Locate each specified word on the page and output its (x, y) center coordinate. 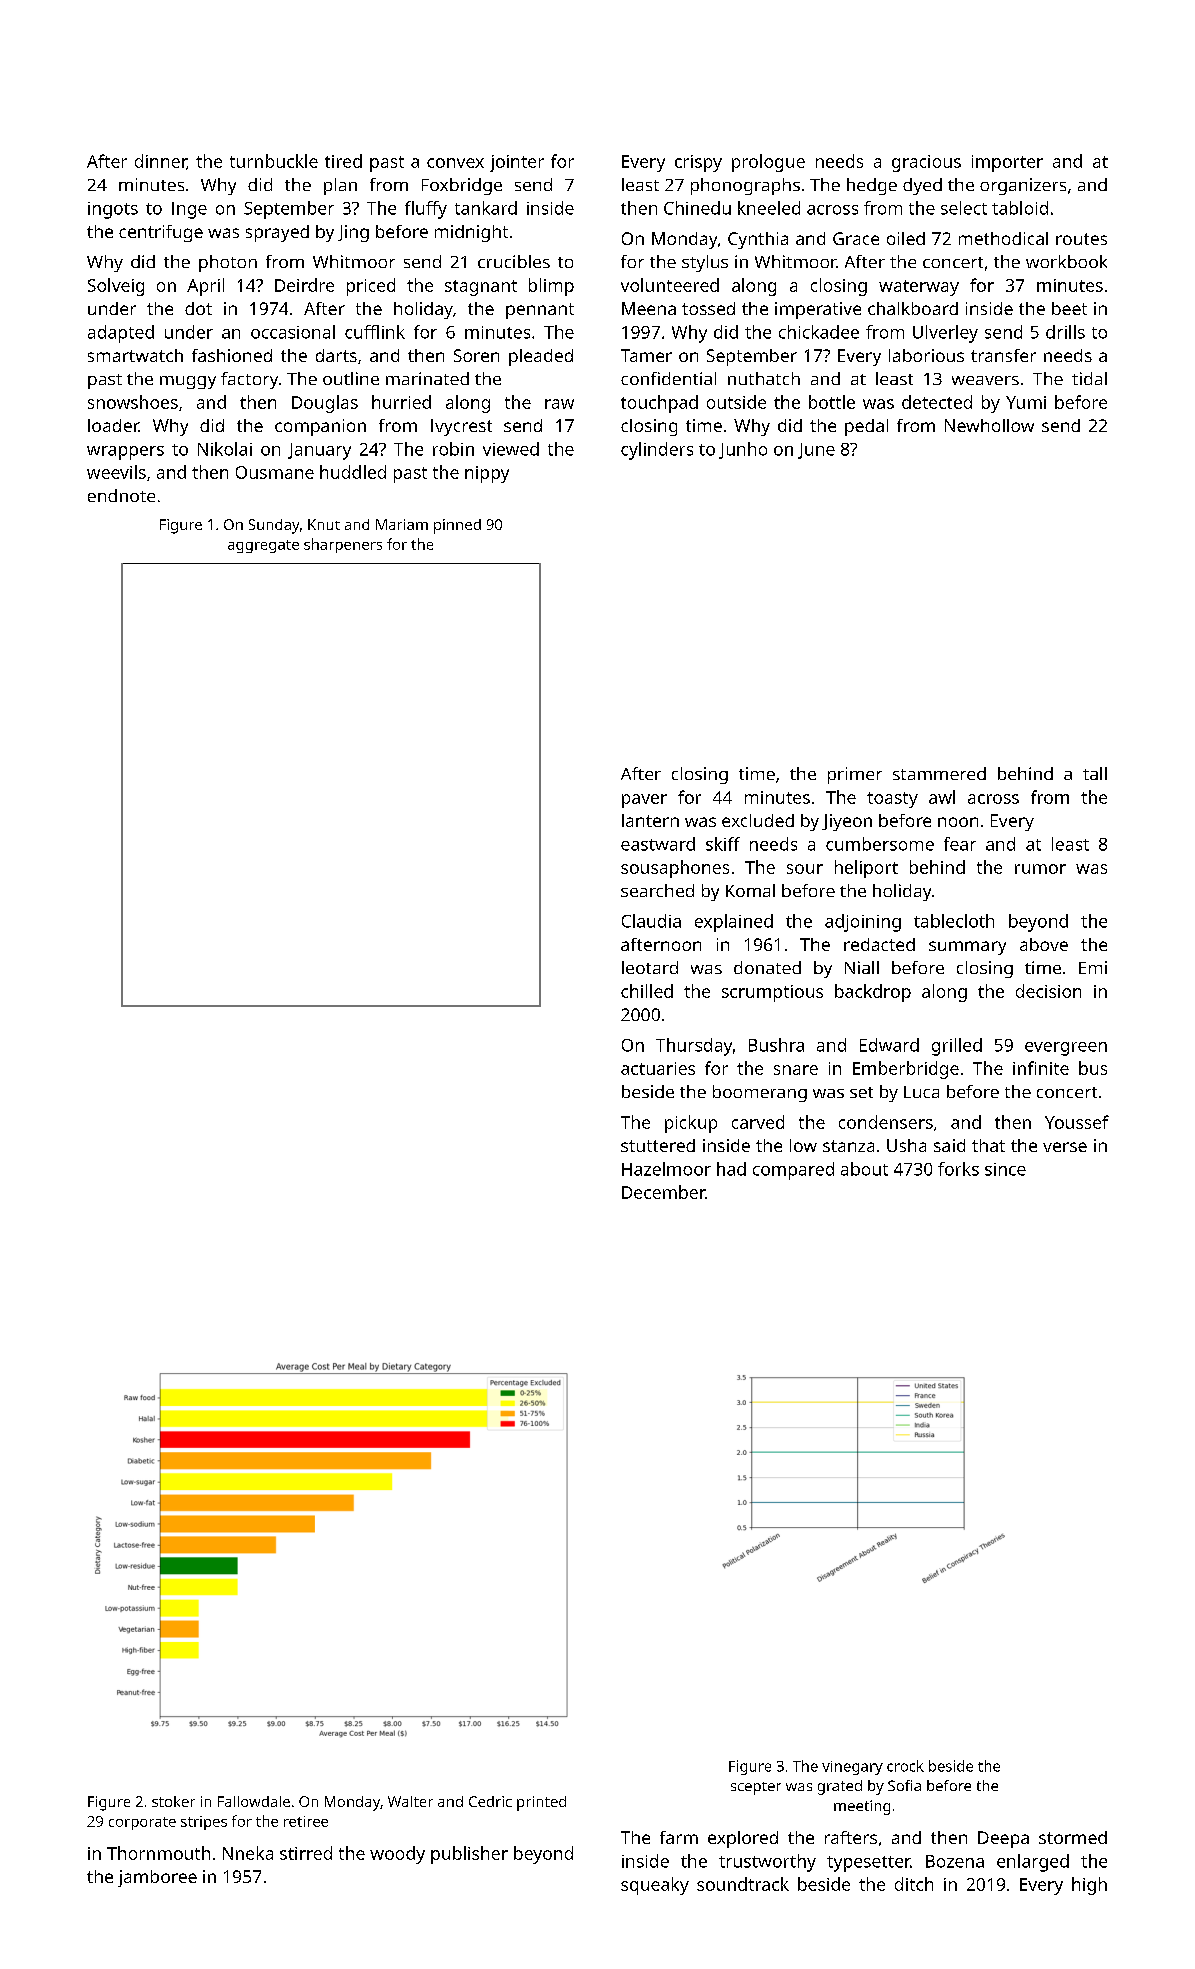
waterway (919, 288)
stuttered (658, 1145)
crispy (698, 163)
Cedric (490, 1801)
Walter (410, 1801)
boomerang (760, 1093)
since (1005, 1169)
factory (249, 380)
